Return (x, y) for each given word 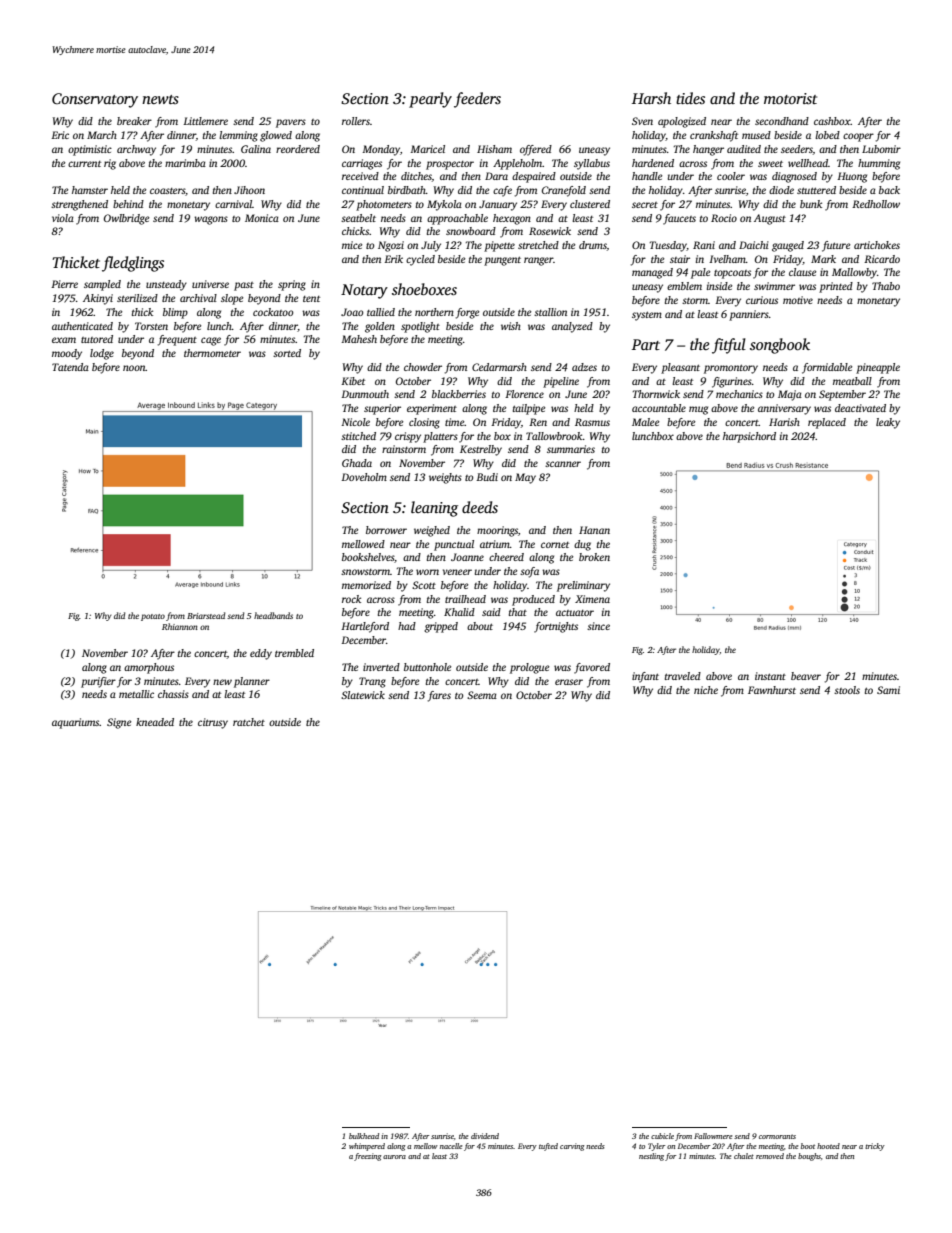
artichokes (877, 245)
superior (382, 409)
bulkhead (364, 1136)
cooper (858, 137)
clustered (590, 204)
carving (572, 1147)
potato (153, 617)
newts (160, 99)
